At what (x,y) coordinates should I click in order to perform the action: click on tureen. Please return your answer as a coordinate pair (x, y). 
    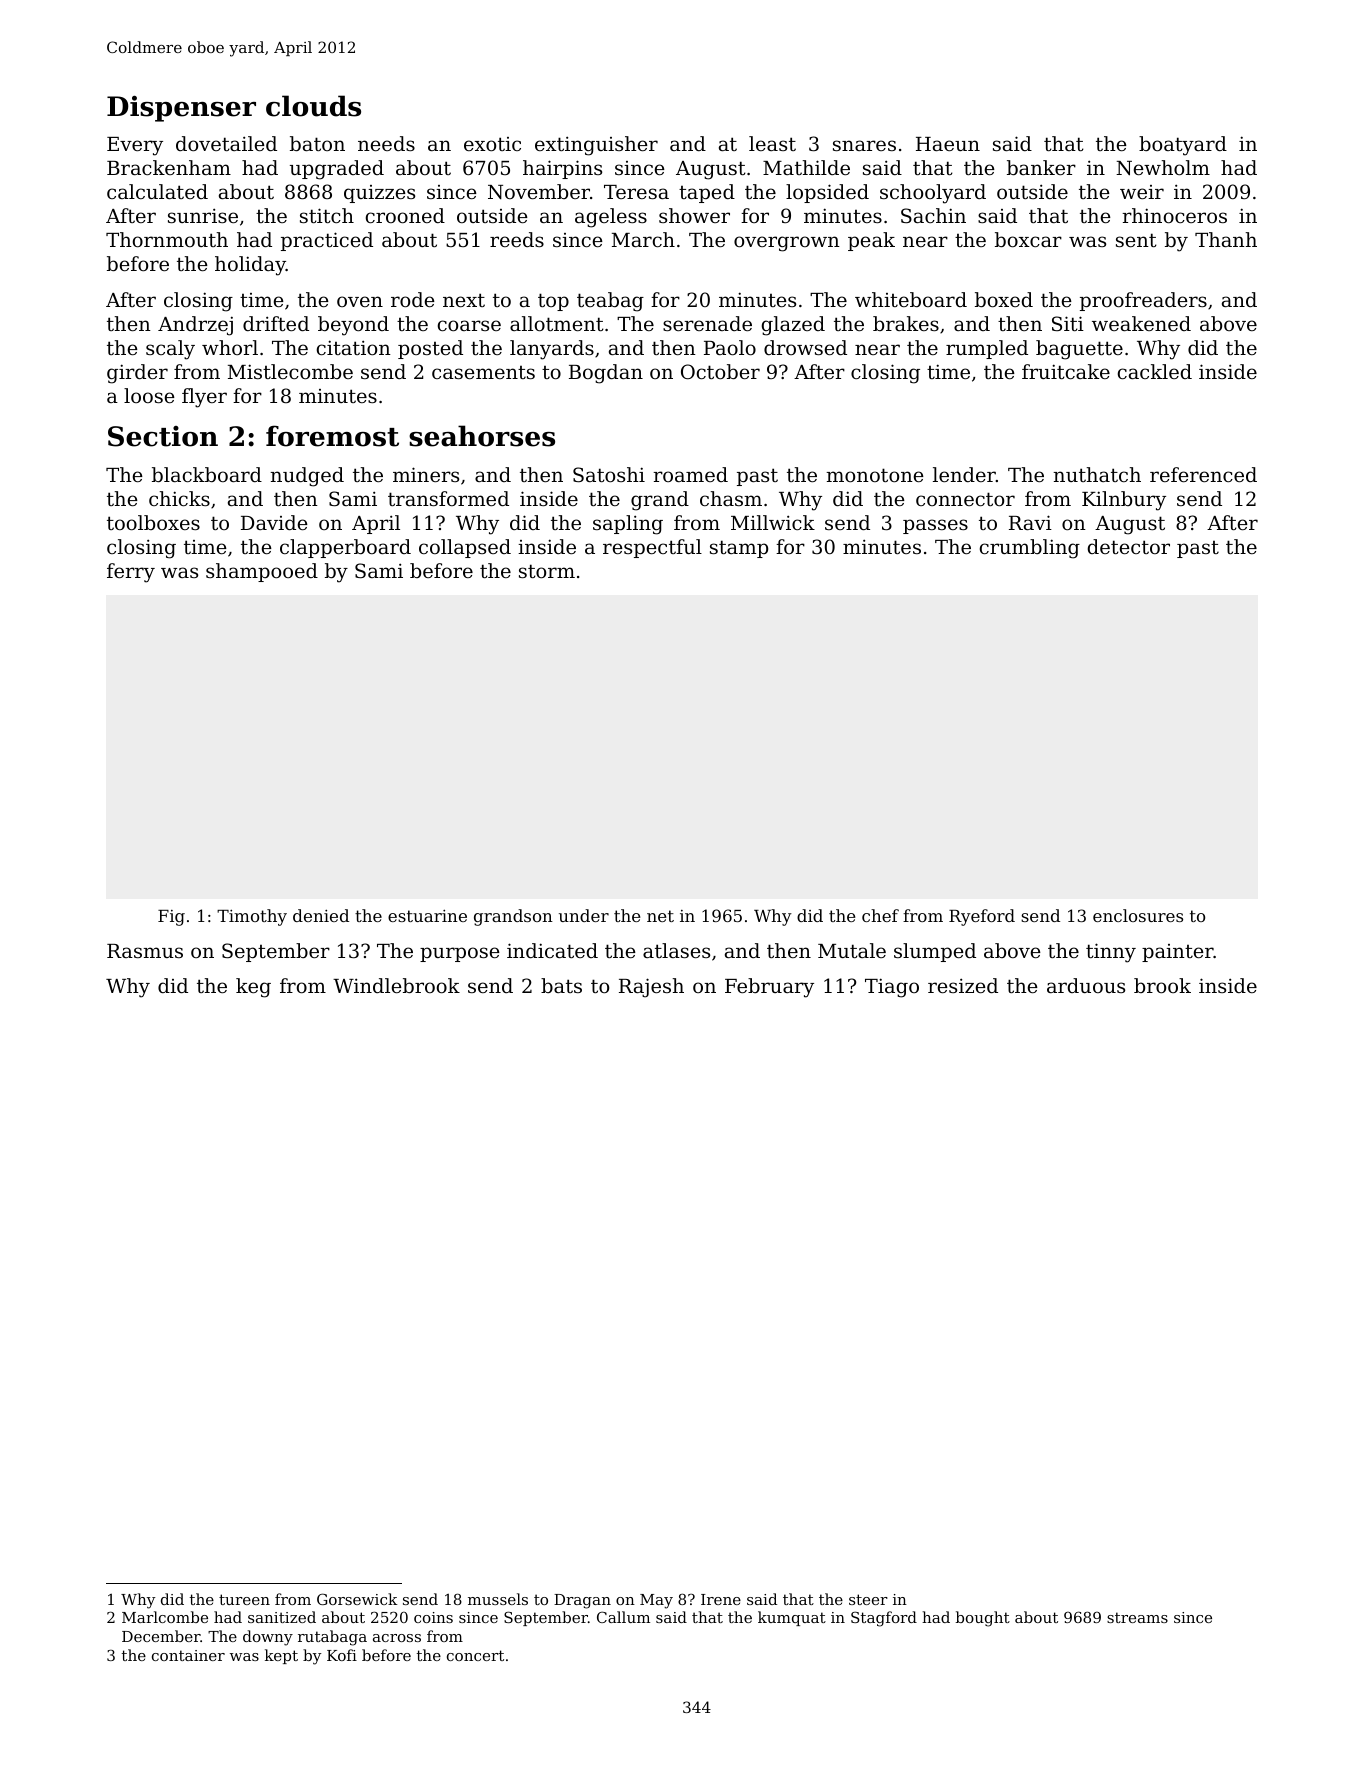
    Looking at the image, I should click on (244, 1599).
